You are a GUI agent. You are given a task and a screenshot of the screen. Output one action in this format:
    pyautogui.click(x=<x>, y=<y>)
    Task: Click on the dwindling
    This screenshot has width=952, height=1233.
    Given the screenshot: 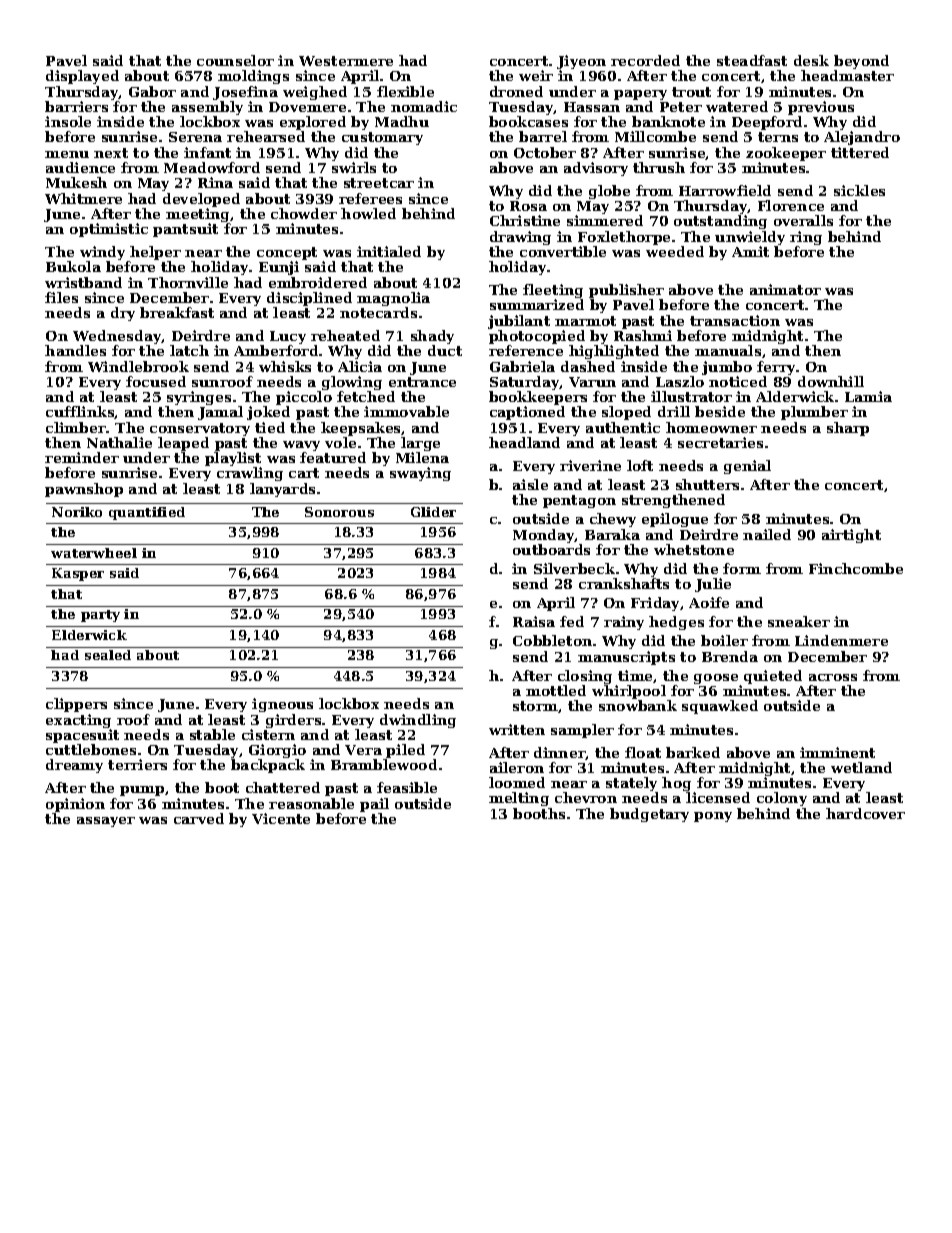 What is the action you would take?
    pyautogui.click(x=418, y=721)
